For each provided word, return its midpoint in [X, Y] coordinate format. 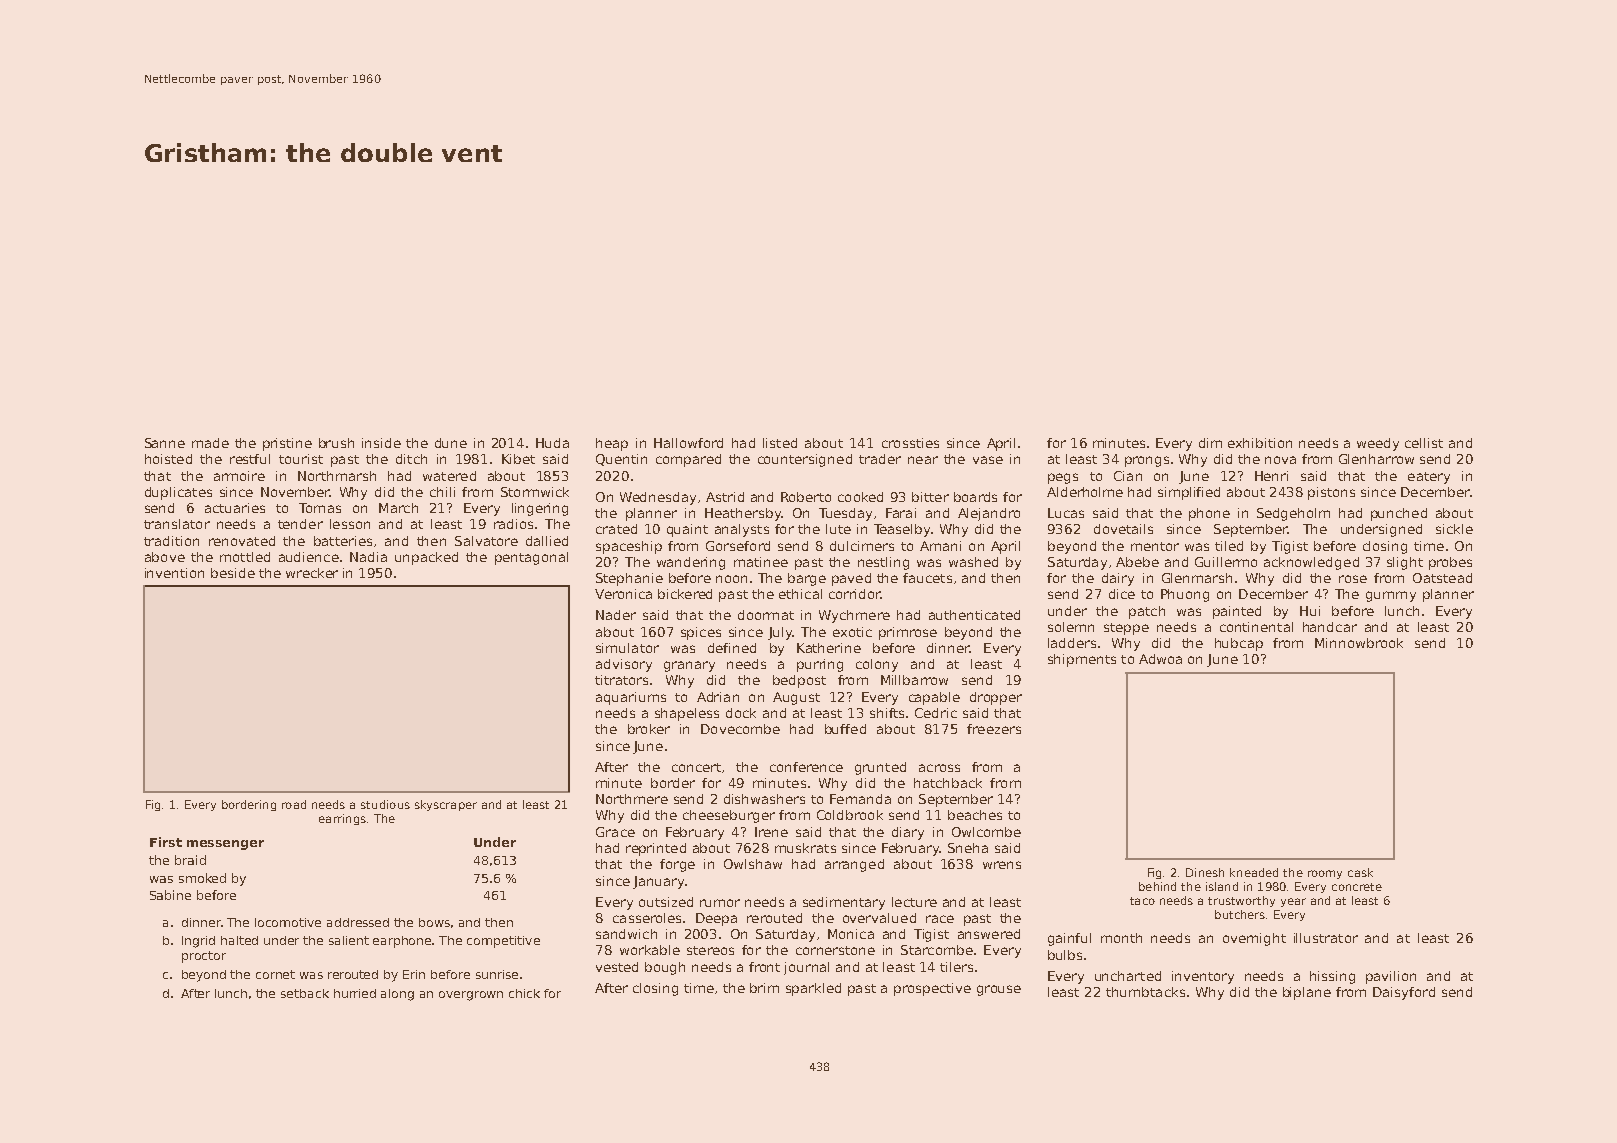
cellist [1424, 443]
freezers [994, 729]
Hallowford [688, 443]
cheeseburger [729, 816]
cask [1360, 872]
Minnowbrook [1359, 643]
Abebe [1137, 562]
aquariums [631, 698]
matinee [761, 562]
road [294, 804]
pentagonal [531, 558]
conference [806, 767]
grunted [880, 768]
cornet [275, 974]
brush [336, 443]
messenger [225, 845]
